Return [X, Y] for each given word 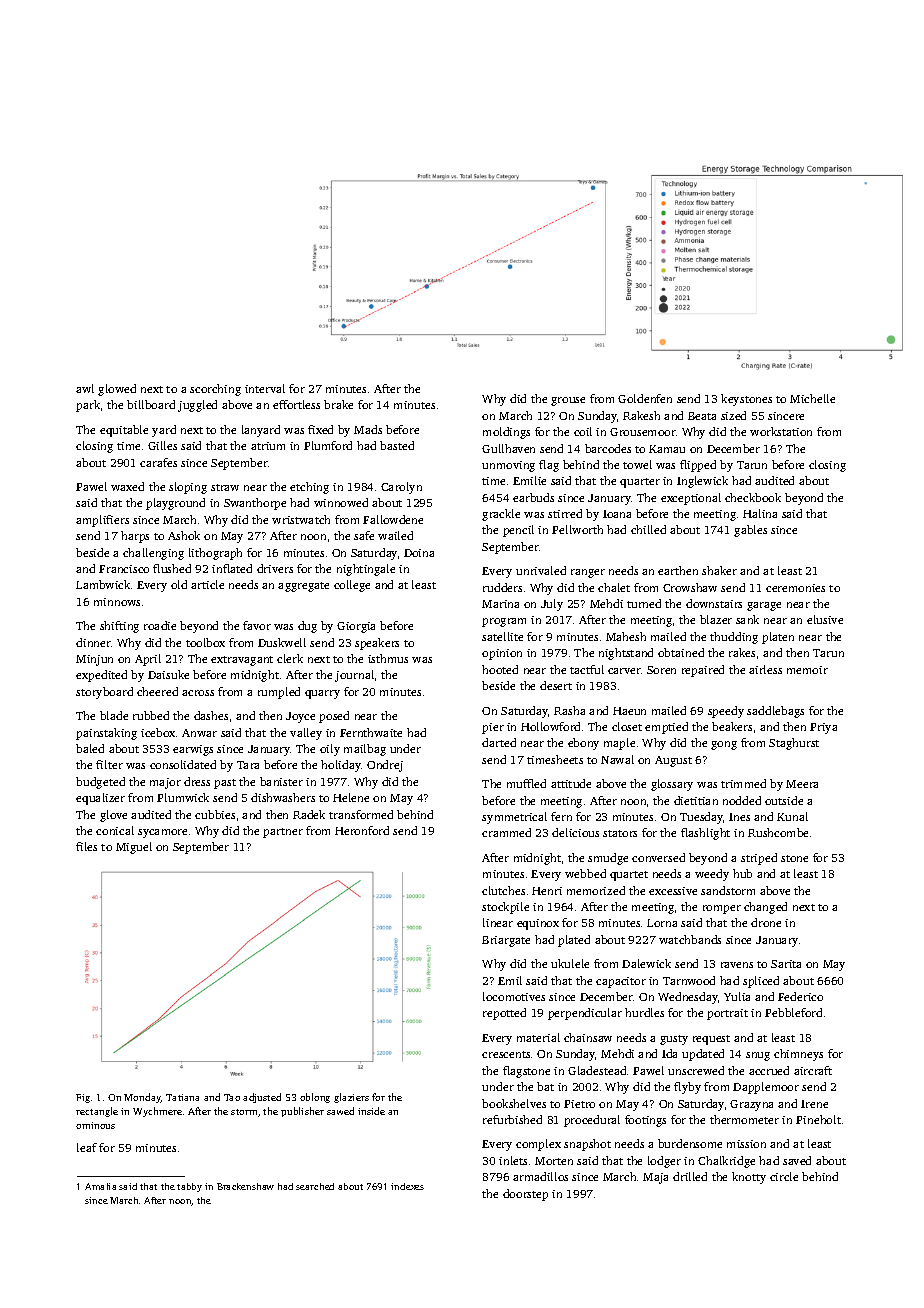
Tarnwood [689, 980]
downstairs [714, 603]
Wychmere [157, 1112]
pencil [518, 531]
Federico [800, 996]
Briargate [506, 941]
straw [225, 487]
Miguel [134, 848]
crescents [506, 1054]
